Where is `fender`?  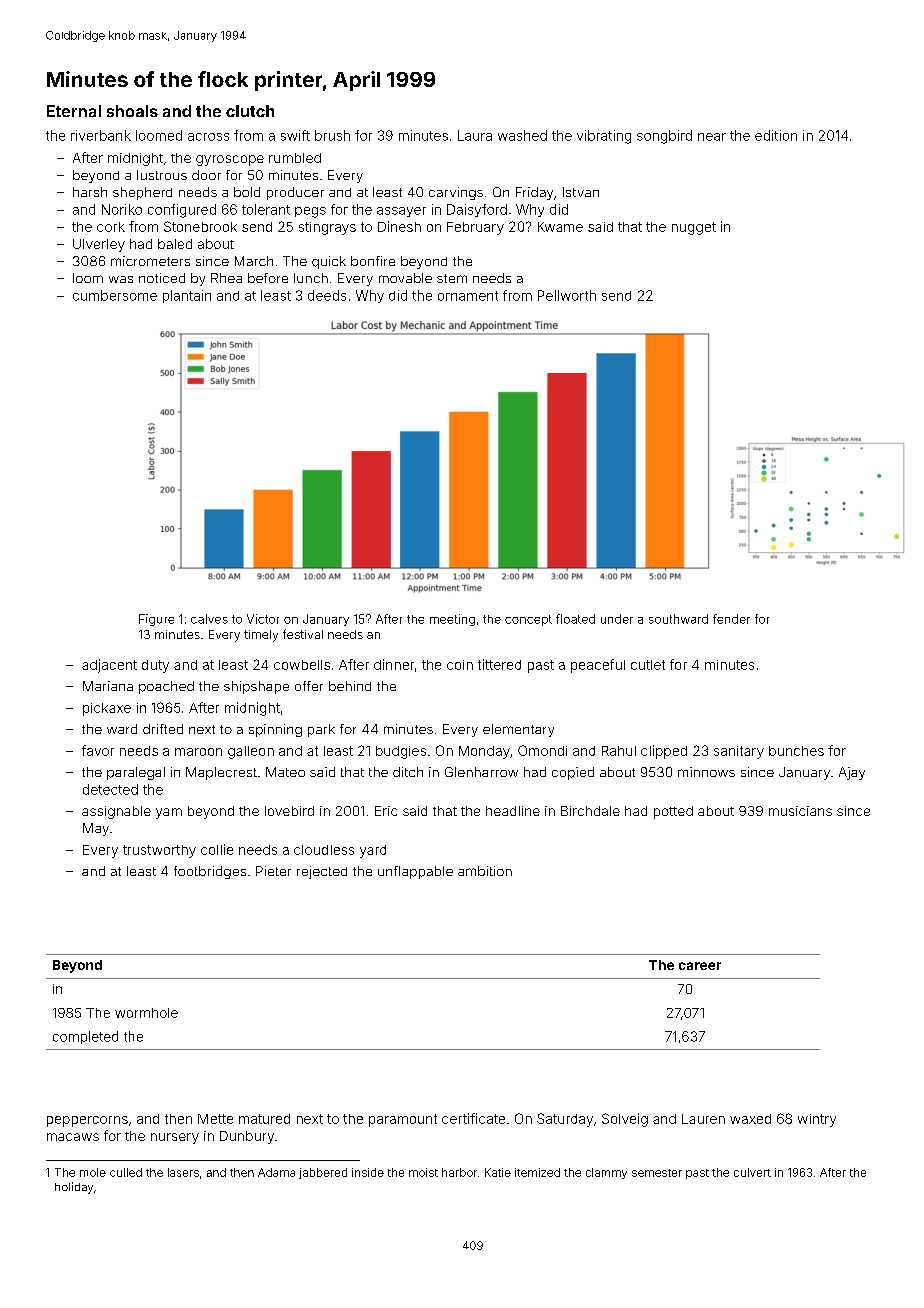
fender is located at coordinates (731, 619).
